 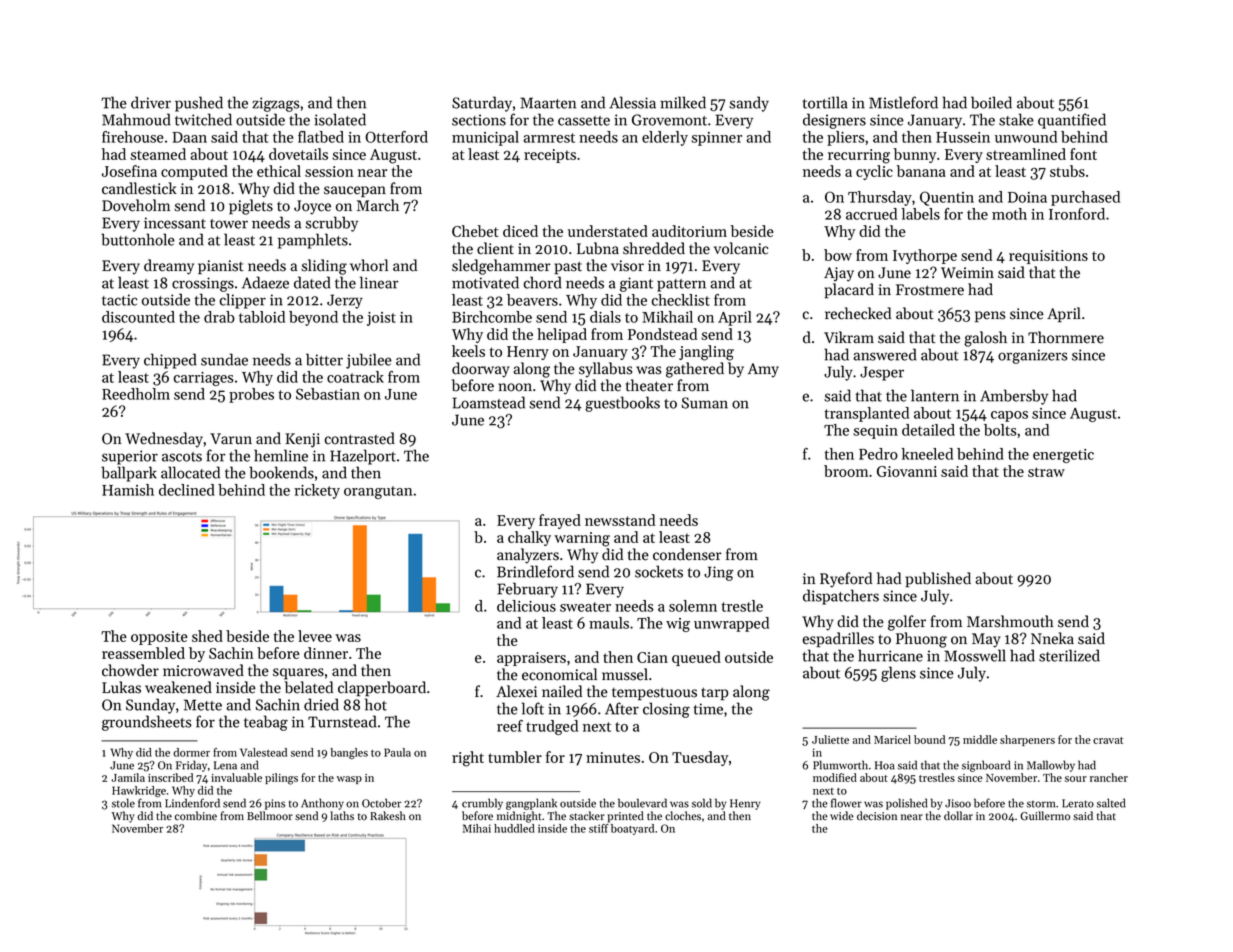 I want to click on Maarten, so click(x=548, y=103).
